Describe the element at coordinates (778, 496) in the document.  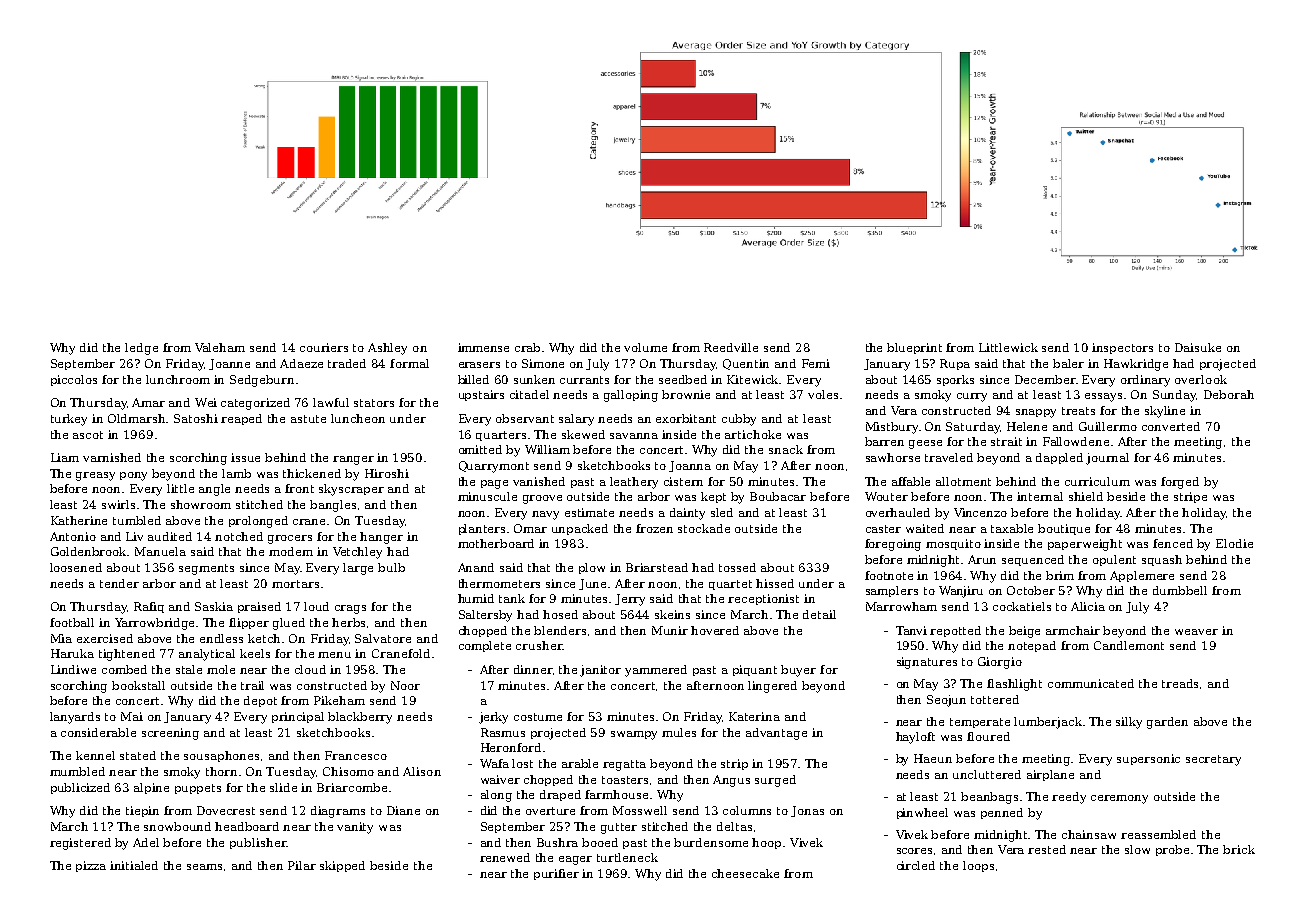
I see `Boubacar` at that location.
